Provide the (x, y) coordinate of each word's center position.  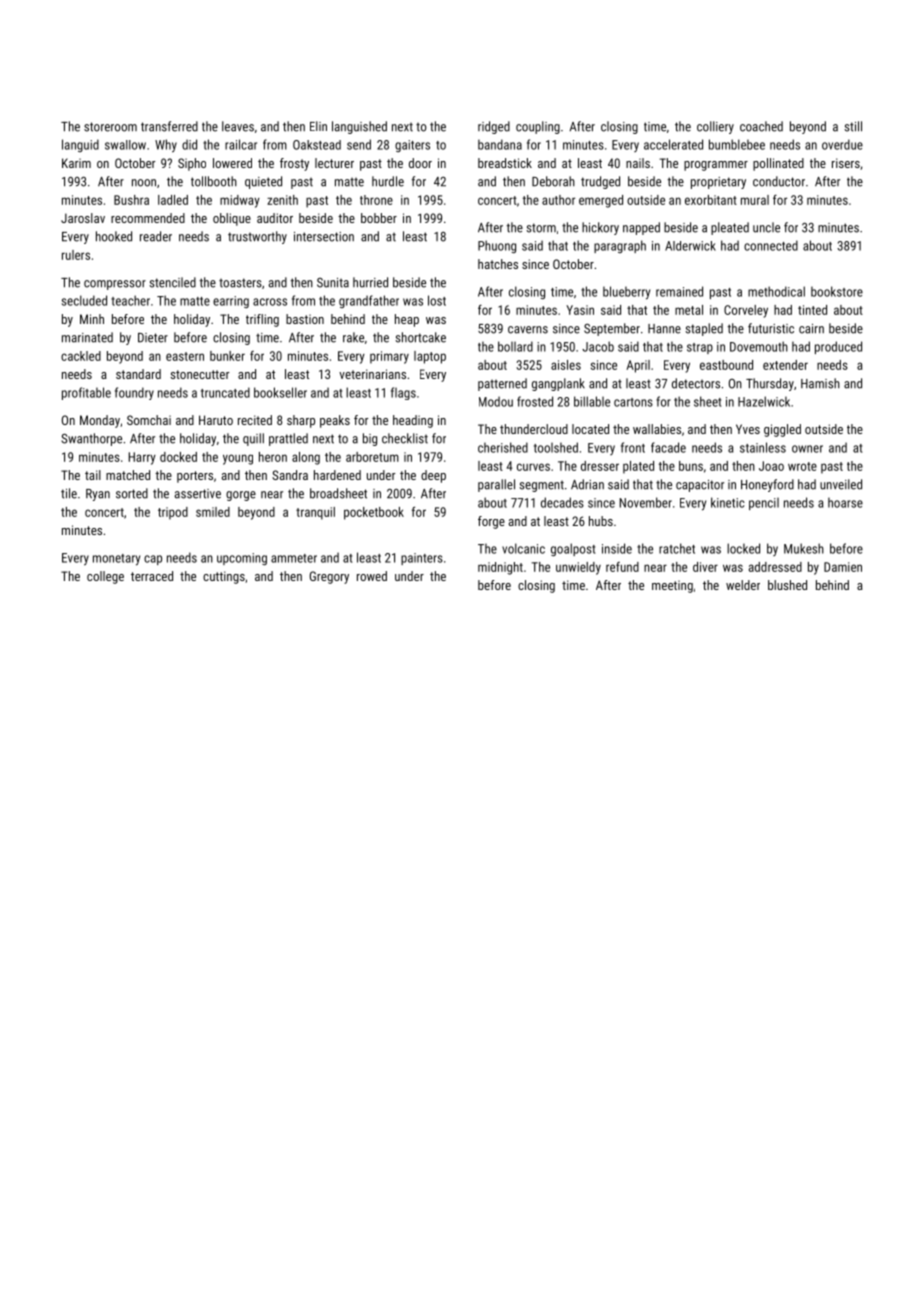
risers (846, 163)
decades (562, 502)
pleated (730, 228)
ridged (494, 127)
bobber (379, 218)
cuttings (224, 577)
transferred (169, 126)
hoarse (845, 502)
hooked (114, 236)
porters (195, 477)
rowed (372, 576)
